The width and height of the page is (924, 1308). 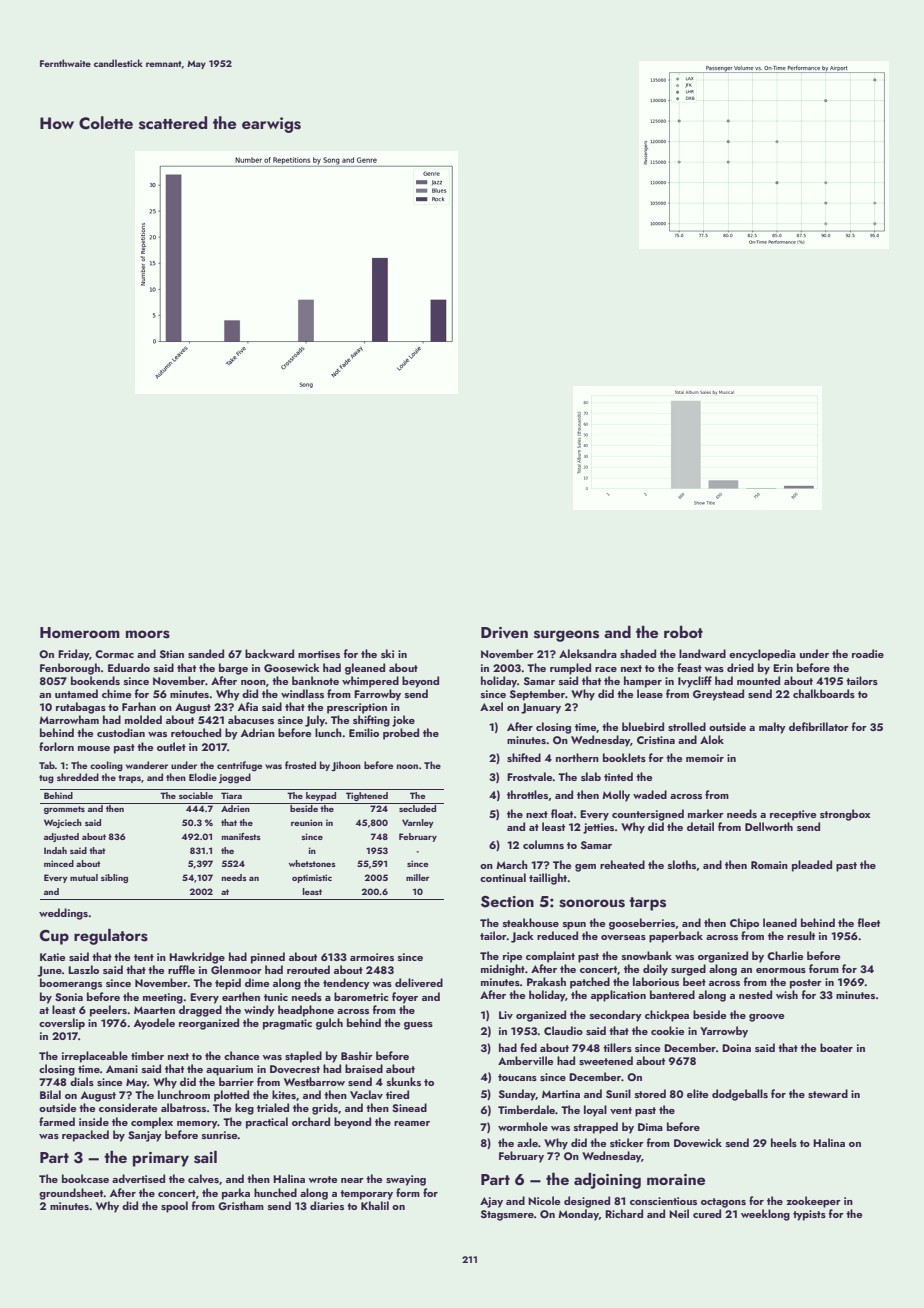 What do you see at coordinates (241, 1205) in the page?
I see `Gristham` at bounding box center [241, 1205].
